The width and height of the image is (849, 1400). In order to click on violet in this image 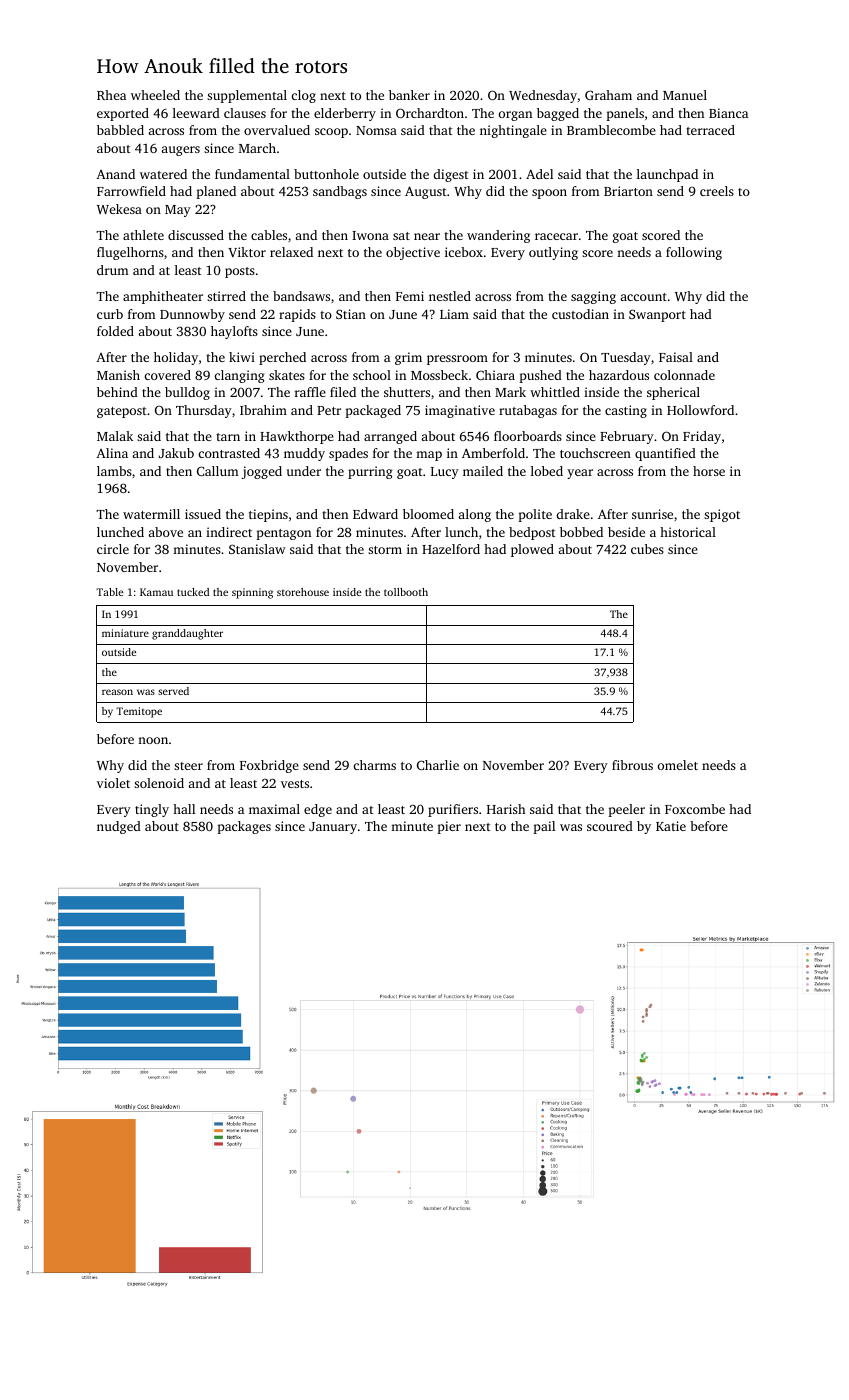, I will do `click(113, 783)`.
